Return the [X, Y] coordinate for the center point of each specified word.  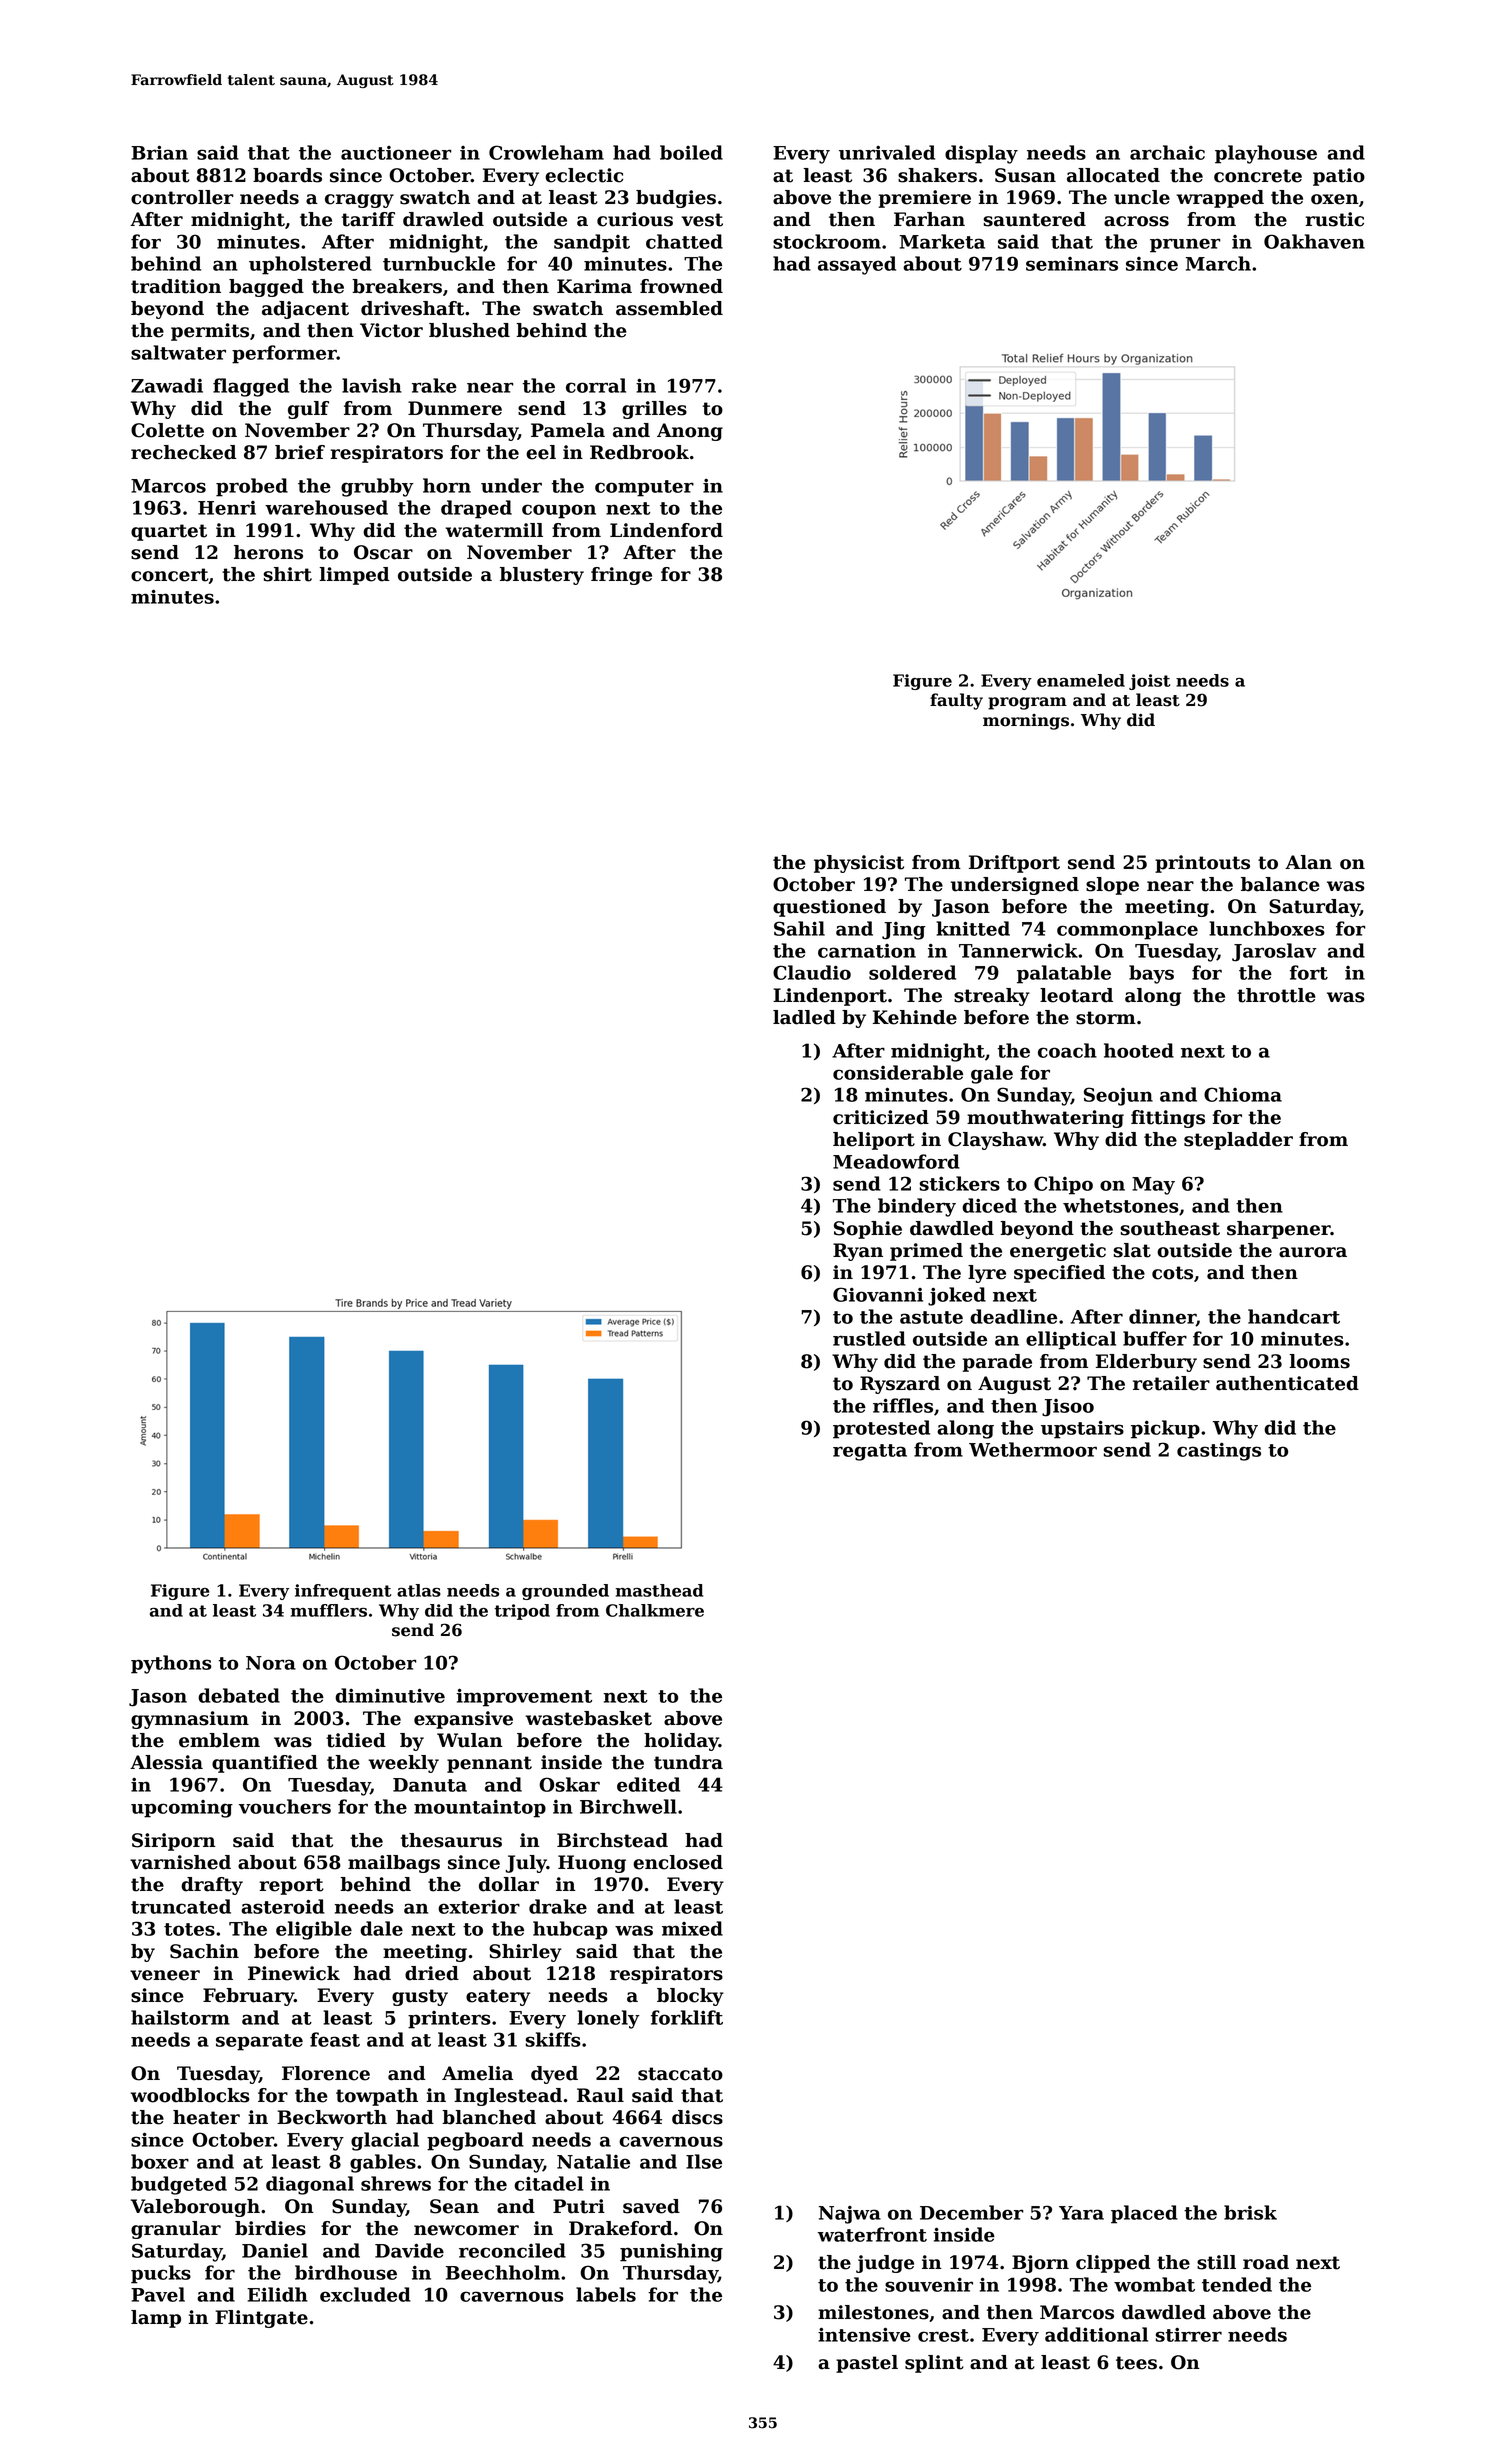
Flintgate [261, 2319]
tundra [688, 1762]
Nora [271, 1663]
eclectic [584, 175]
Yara [1081, 2213]
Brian [159, 152]
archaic [1167, 152]
